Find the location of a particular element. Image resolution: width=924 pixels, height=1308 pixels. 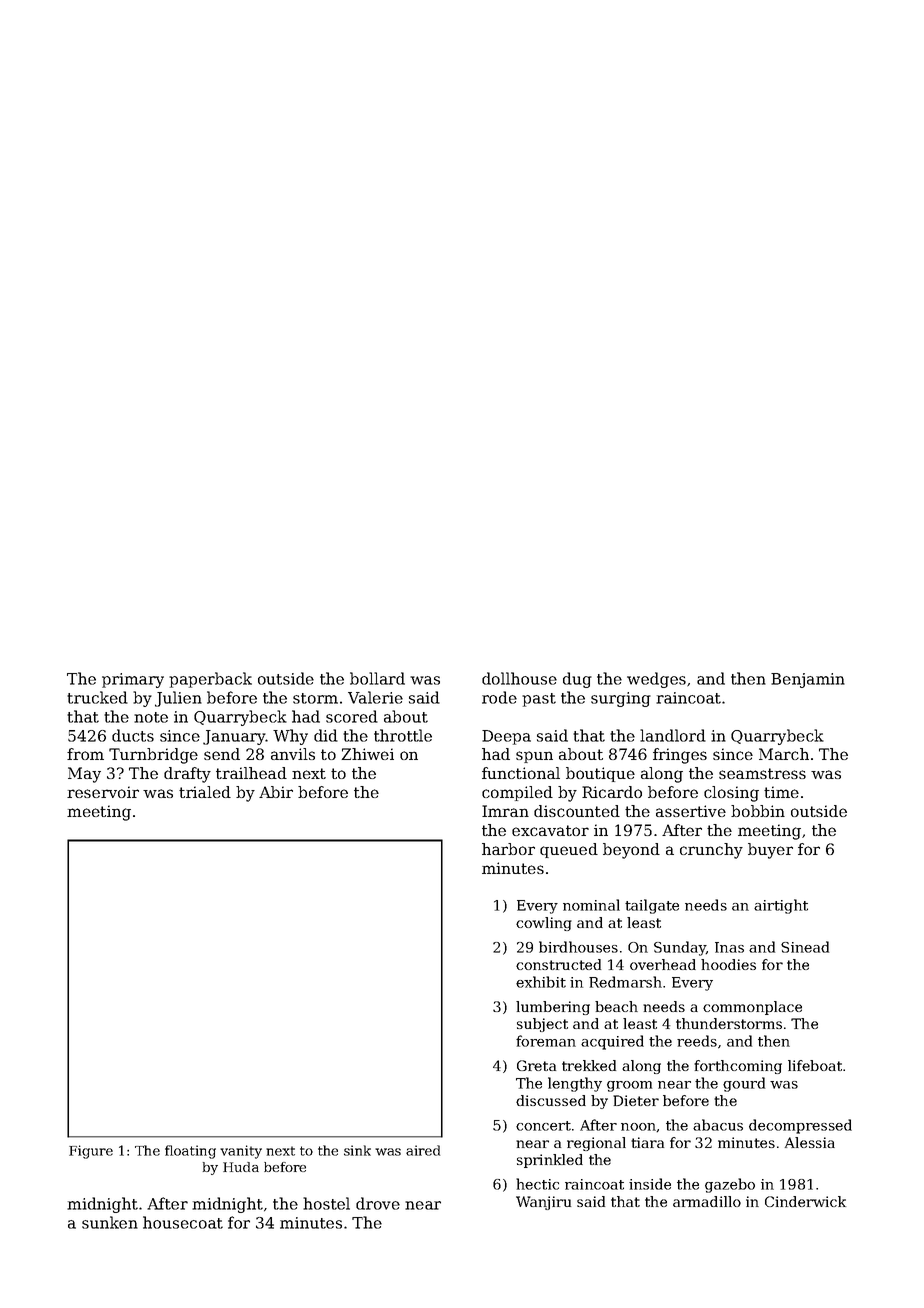

seamstress is located at coordinates (762, 773).
